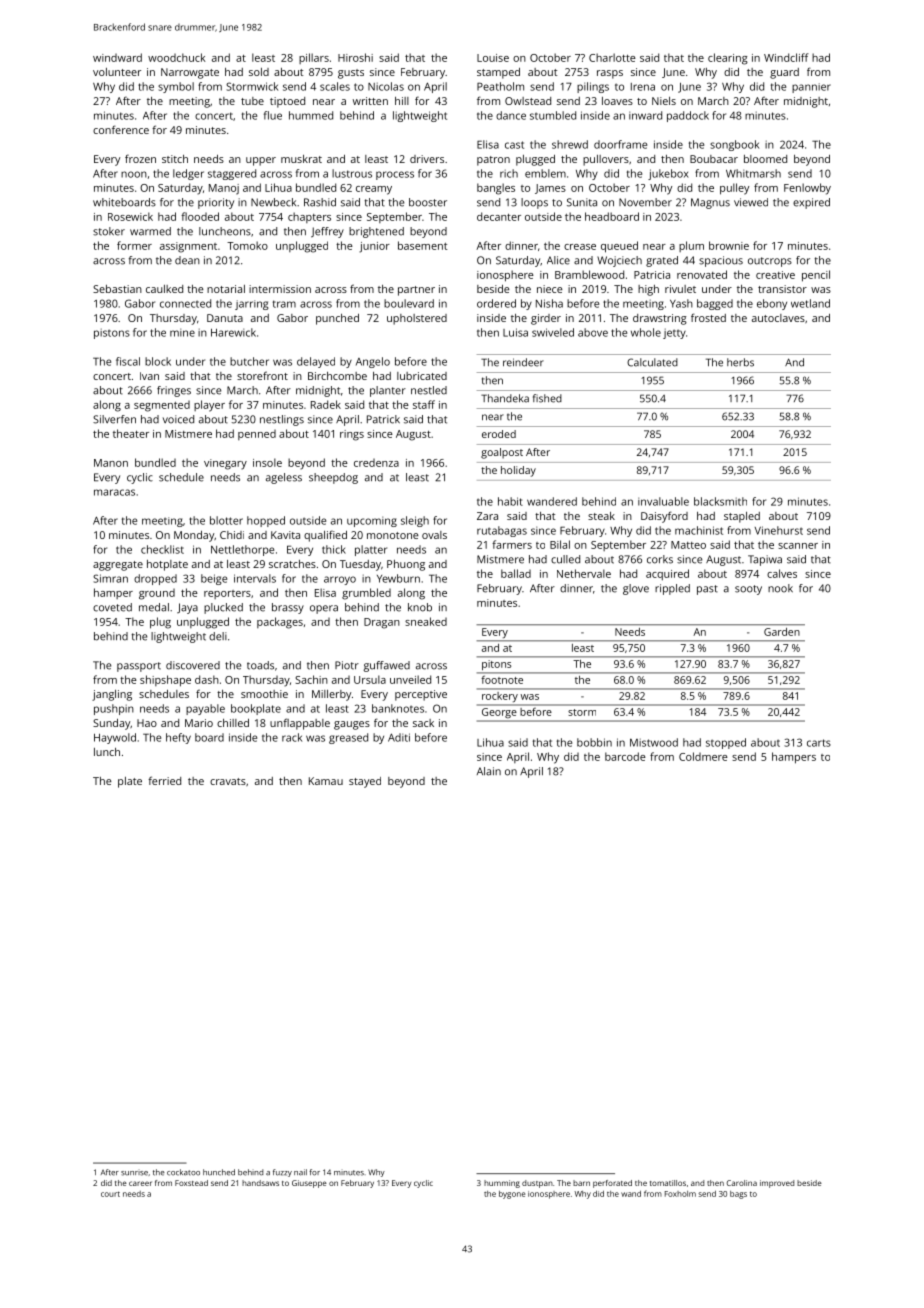 The height and width of the image is (1308, 924). Describe the element at coordinates (663, 501) in the image. I see `invaluable` at that location.
